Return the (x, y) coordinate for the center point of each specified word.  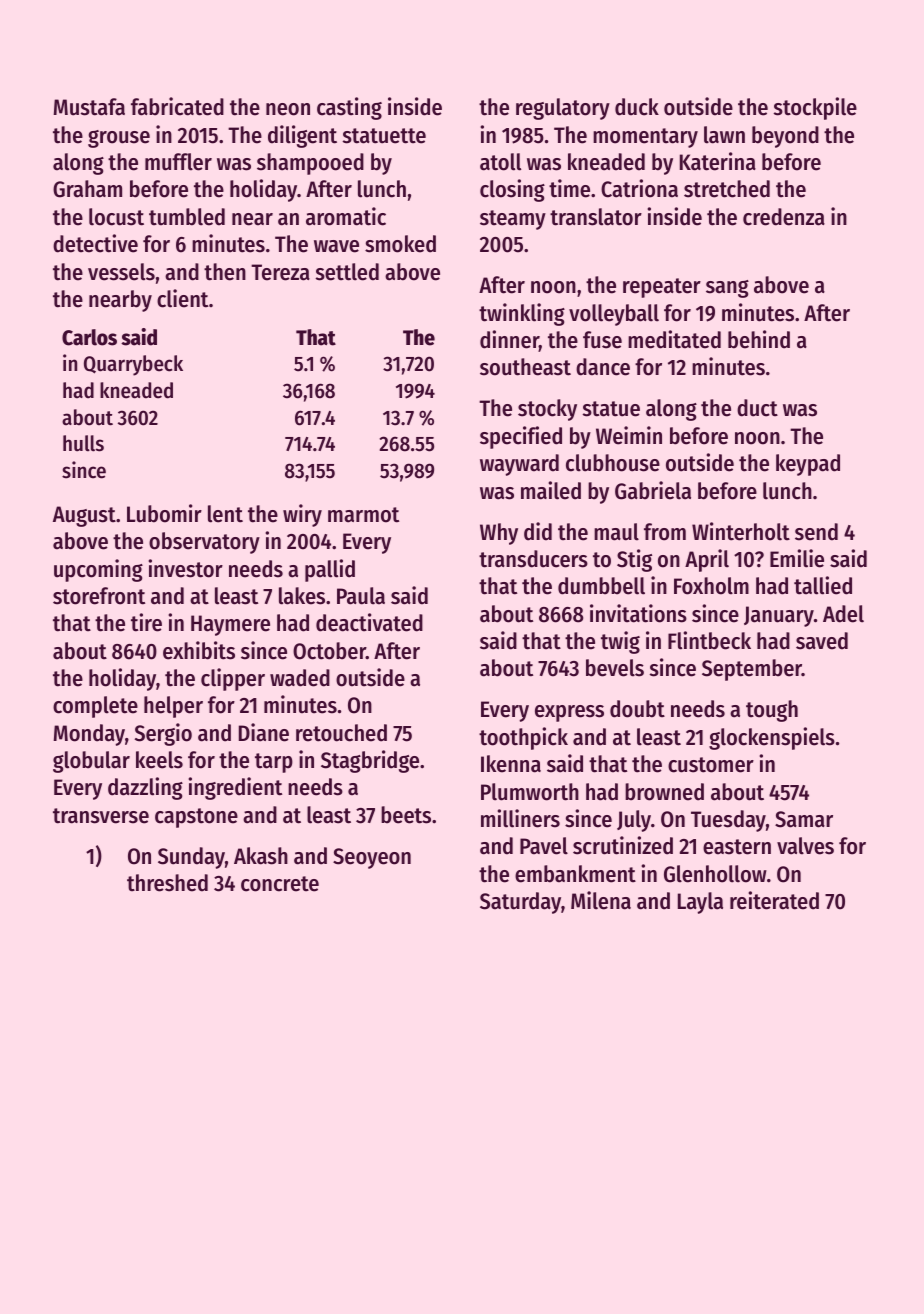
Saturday (520, 903)
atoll (500, 162)
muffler (178, 162)
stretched (727, 189)
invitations (638, 613)
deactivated (369, 622)
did (538, 531)
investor (186, 568)
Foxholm (711, 586)
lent (225, 514)
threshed (167, 883)
